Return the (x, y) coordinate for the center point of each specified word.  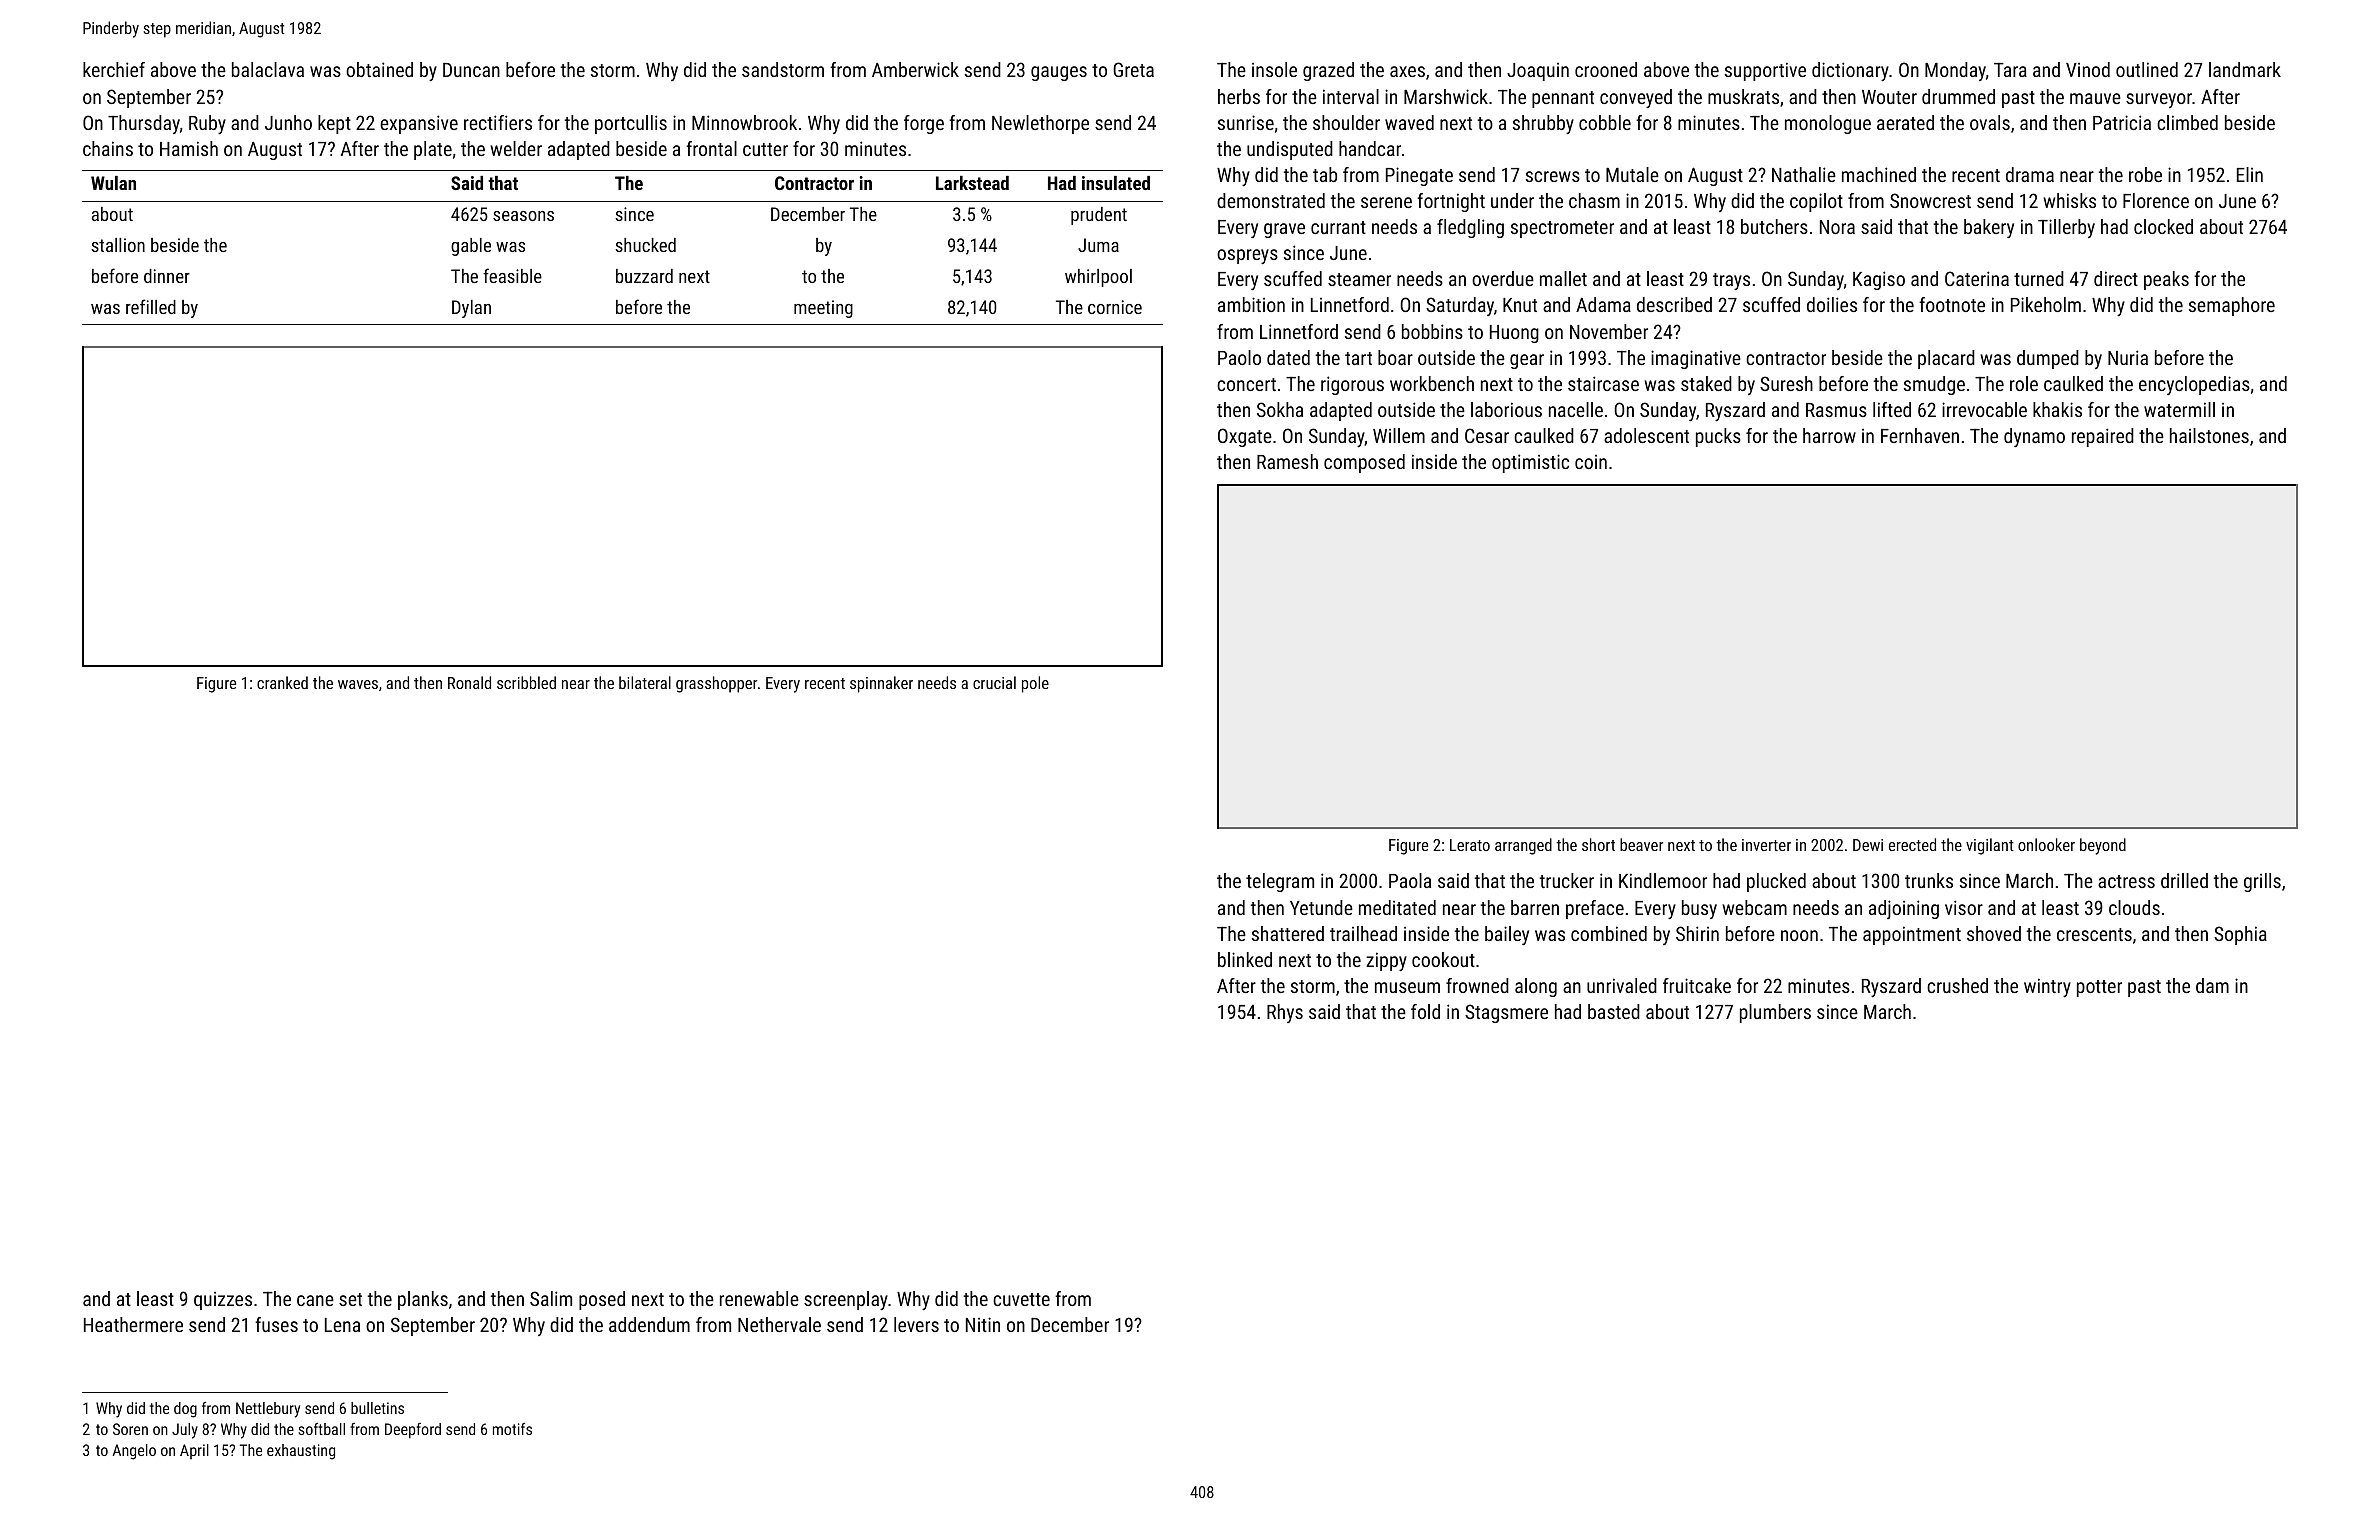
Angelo (134, 1452)
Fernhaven (1920, 435)
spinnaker (881, 684)
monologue (1828, 124)
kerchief (114, 69)
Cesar (1487, 435)
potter (2099, 988)
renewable (759, 1298)
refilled (151, 306)
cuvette (1021, 1299)
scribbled (526, 682)
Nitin (983, 1324)
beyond (2103, 846)
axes (1407, 71)
